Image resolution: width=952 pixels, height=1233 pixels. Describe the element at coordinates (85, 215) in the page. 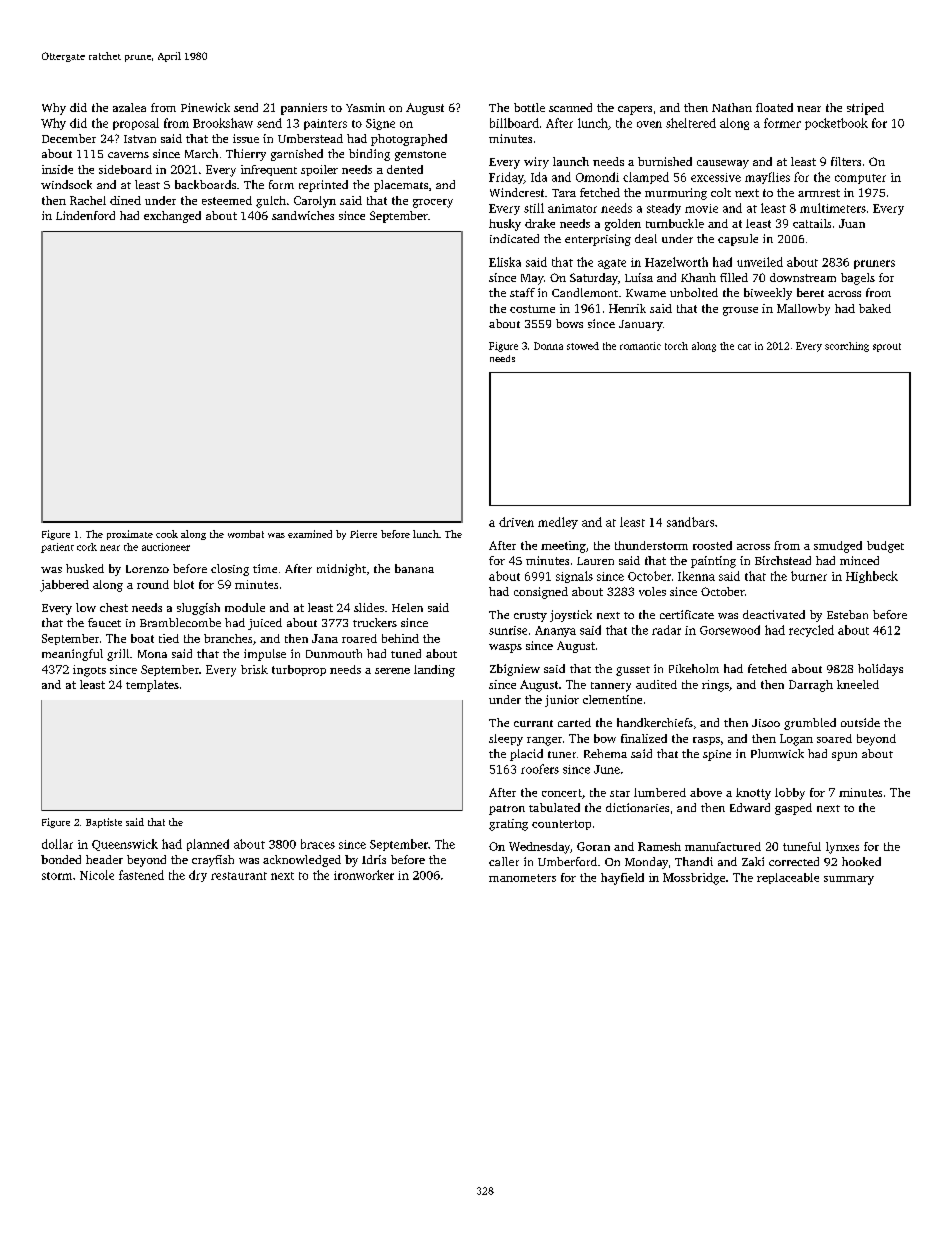

I see `Lindenford` at that location.
